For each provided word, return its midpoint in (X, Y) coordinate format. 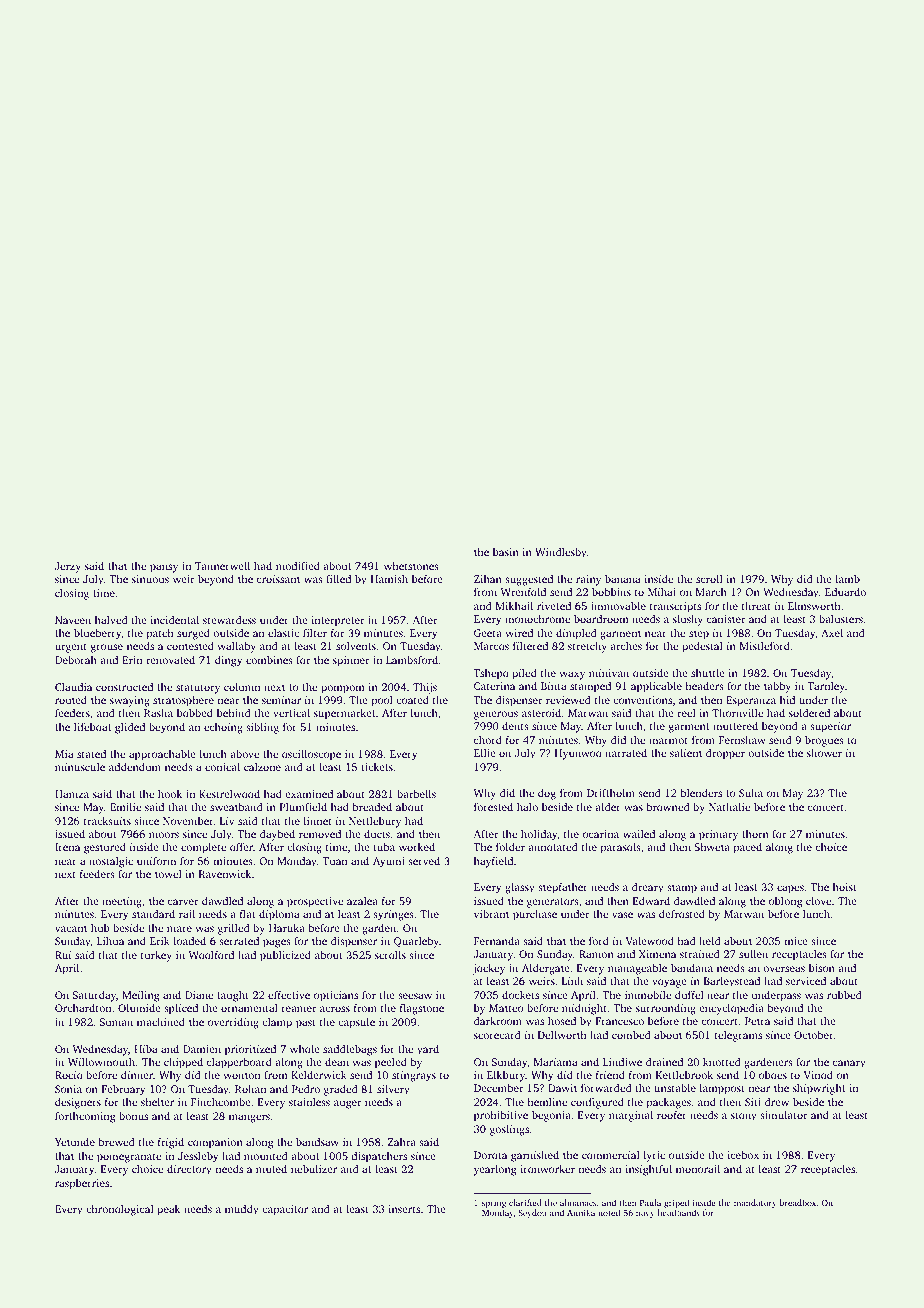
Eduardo (845, 592)
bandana (692, 968)
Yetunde (75, 1142)
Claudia (73, 687)
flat (248, 913)
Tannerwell (222, 566)
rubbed (844, 995)
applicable (656, 687)
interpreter (337, 621)
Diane (199, 995)
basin (506, 552)
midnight (584, 1009)
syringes (393, 915)
